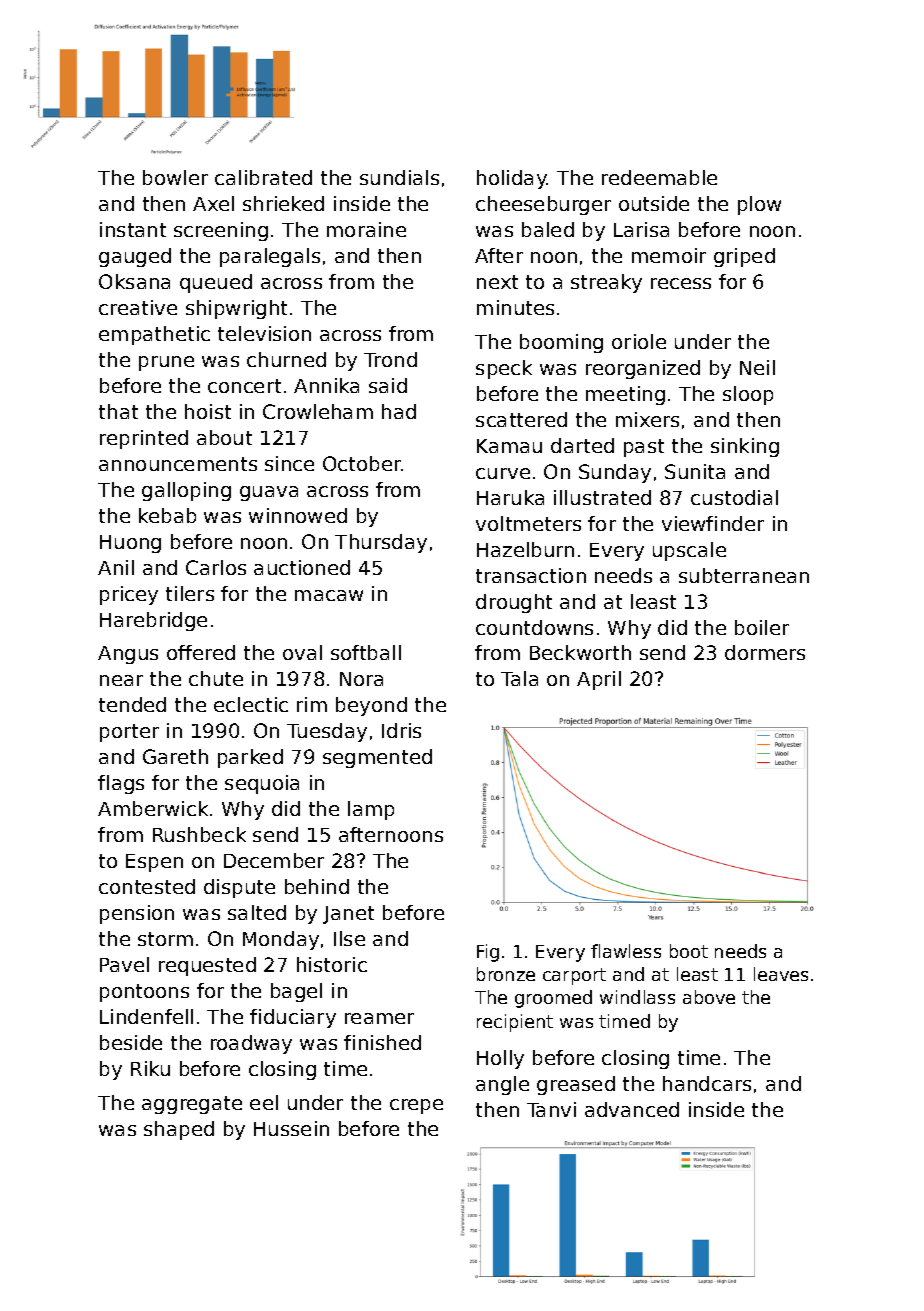  Describe the element at coordinates (270, 257) in the document. I see `paralegals` at that location.
